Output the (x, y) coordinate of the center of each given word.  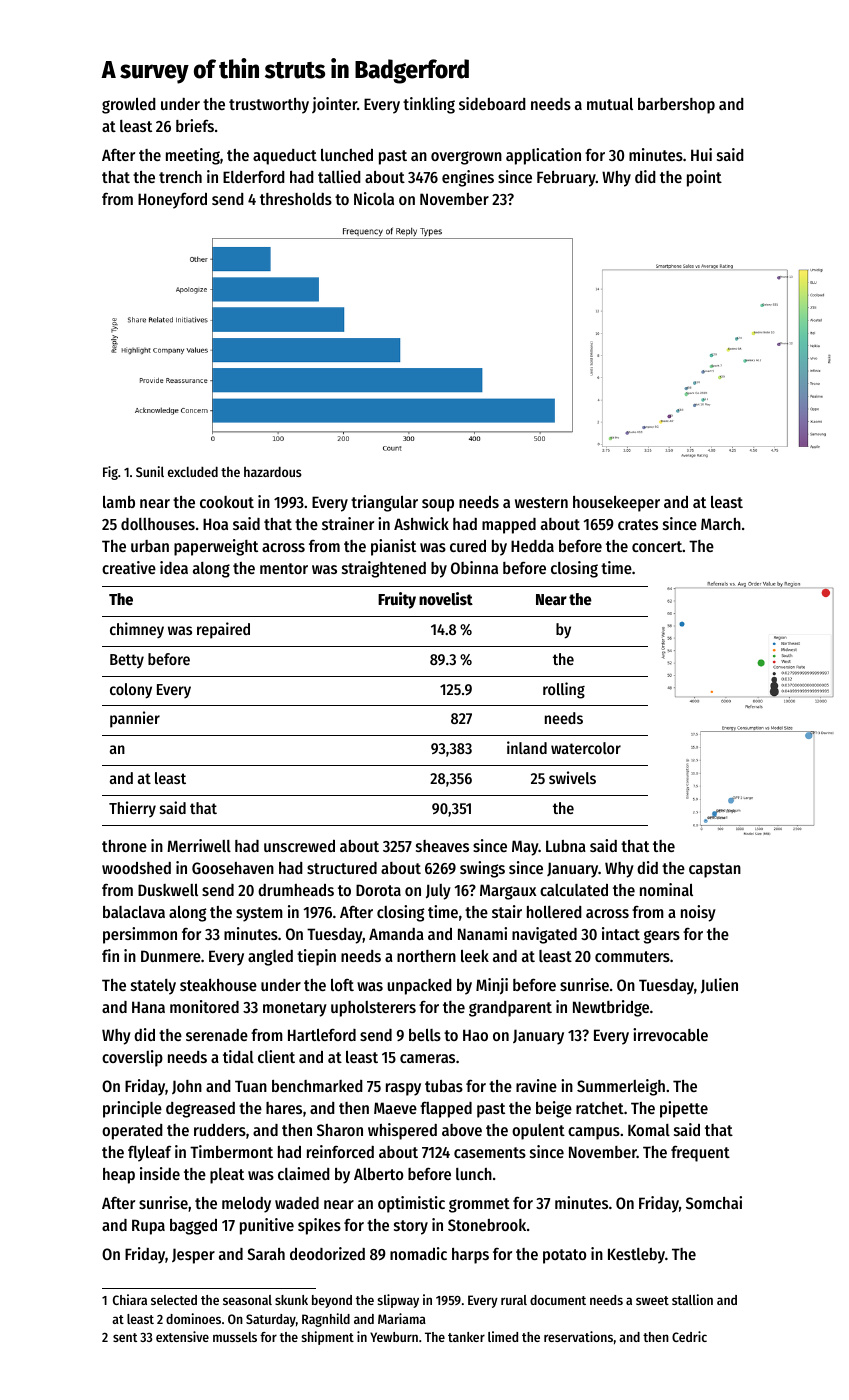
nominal (666, 889)
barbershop (676, 106)
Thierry (132, 809)
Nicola (374, 198)
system (259, 914)
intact (621, 933)
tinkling (429, 105)
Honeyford (172, 200)
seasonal (247, 1300)
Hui (701, 154)
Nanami (482, 933)
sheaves (442, 846)
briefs (195, 125)
